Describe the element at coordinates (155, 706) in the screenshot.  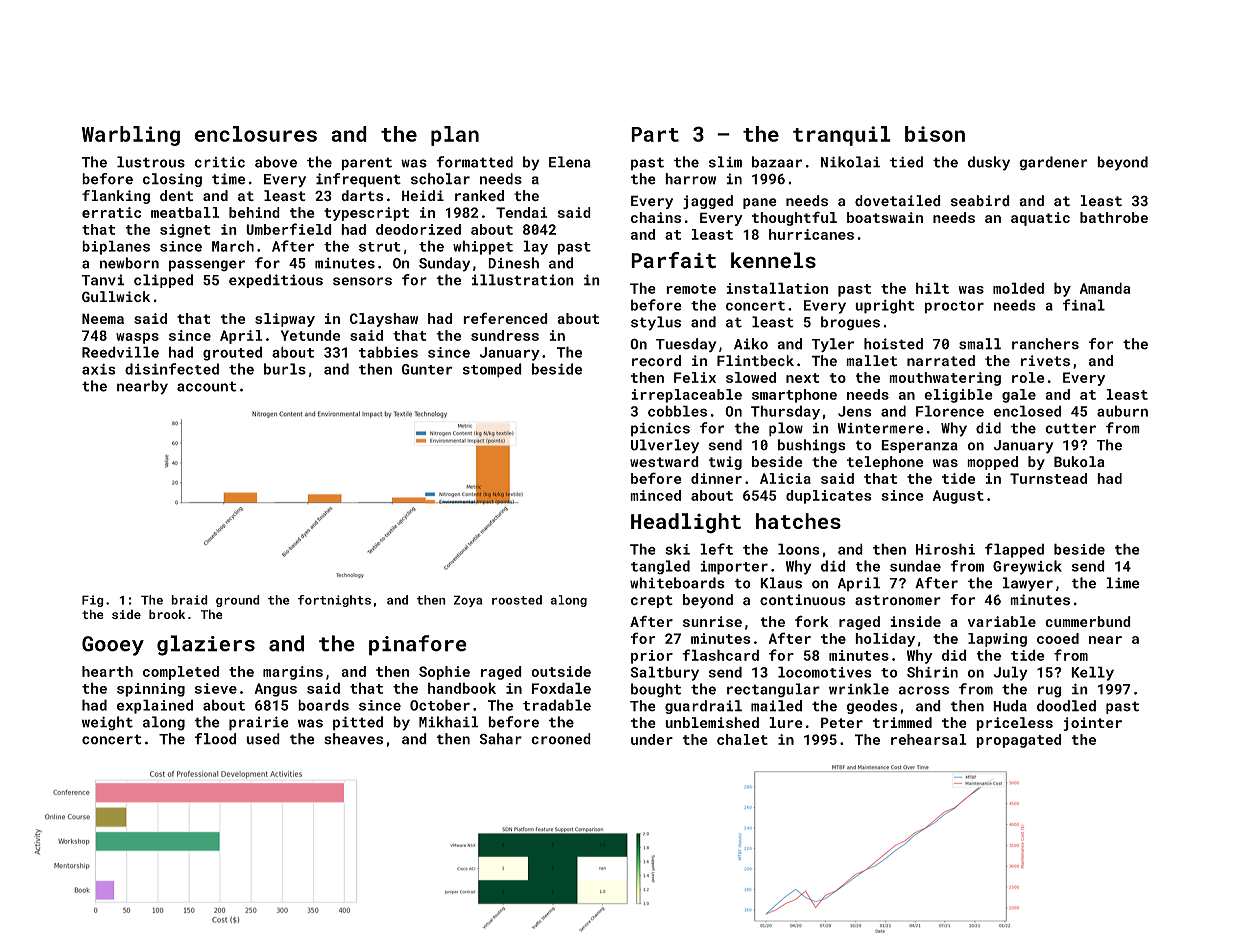
I see `explained` at that location.
